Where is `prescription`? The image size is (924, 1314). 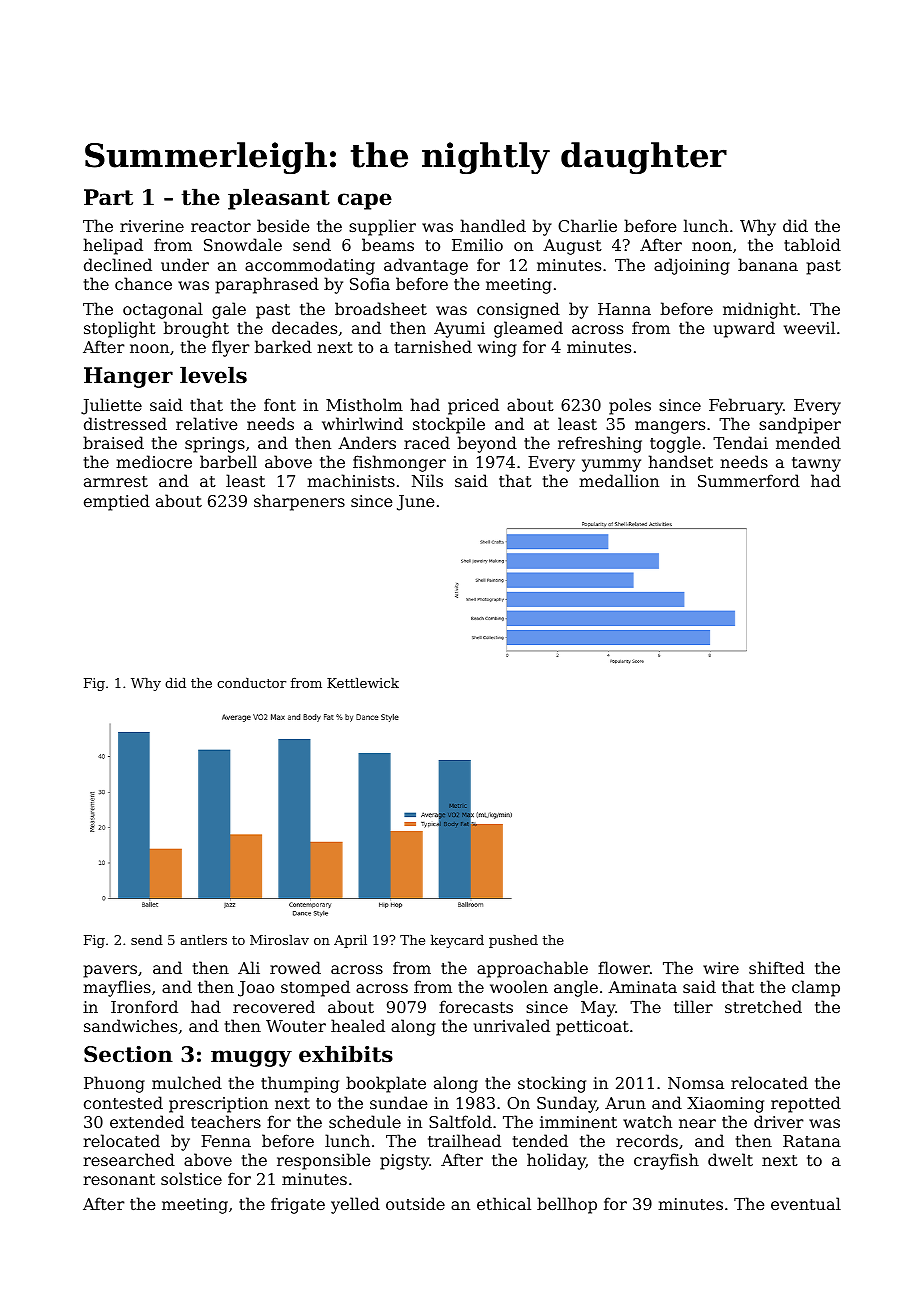
prescription is located at coordinates (218, 1105).
